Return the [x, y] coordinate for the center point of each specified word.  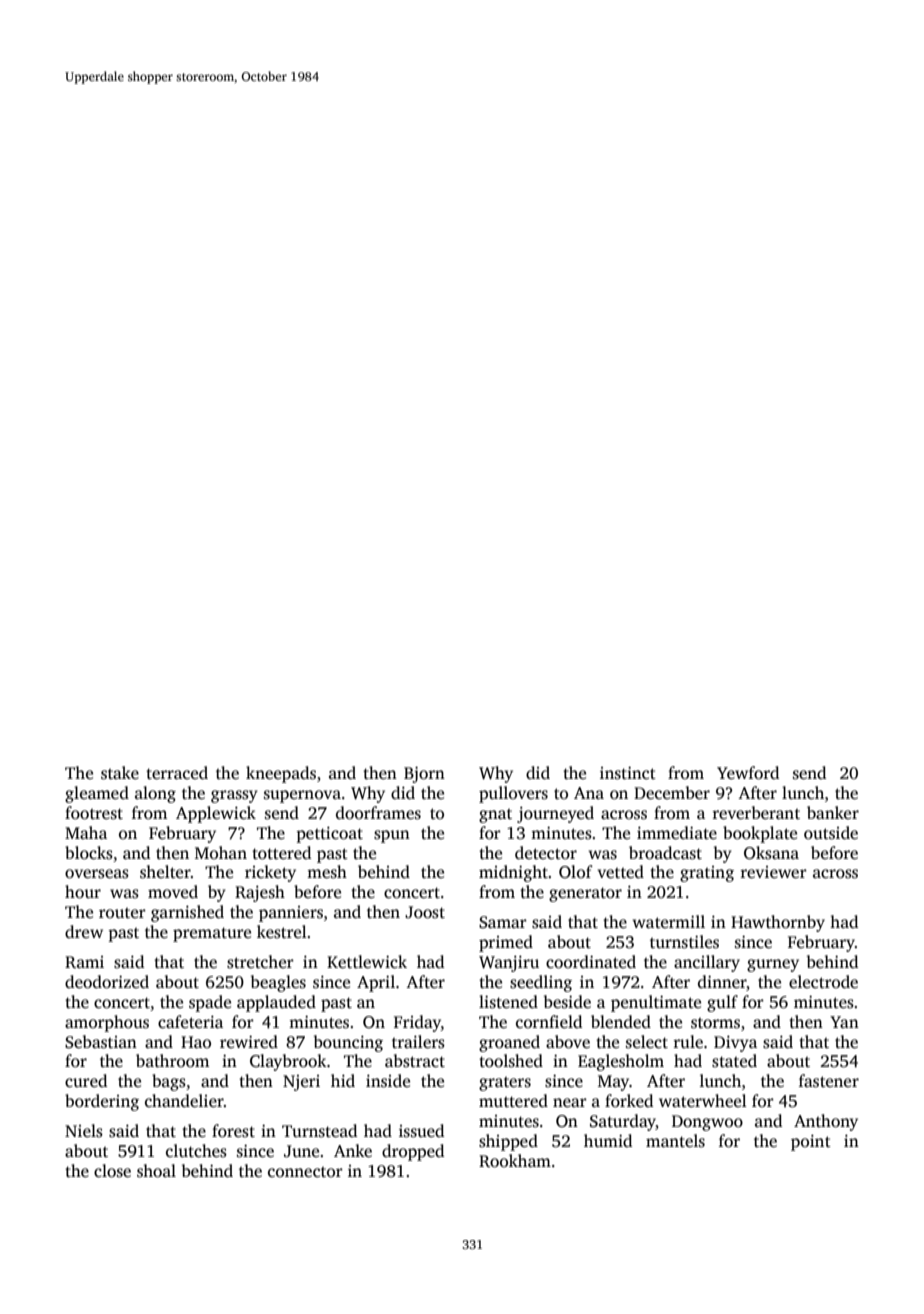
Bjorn [424, 774]
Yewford [748, 773]
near [570, 1103]
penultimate [656, 1003]
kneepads [281, 774]
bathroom [172, 1061]
